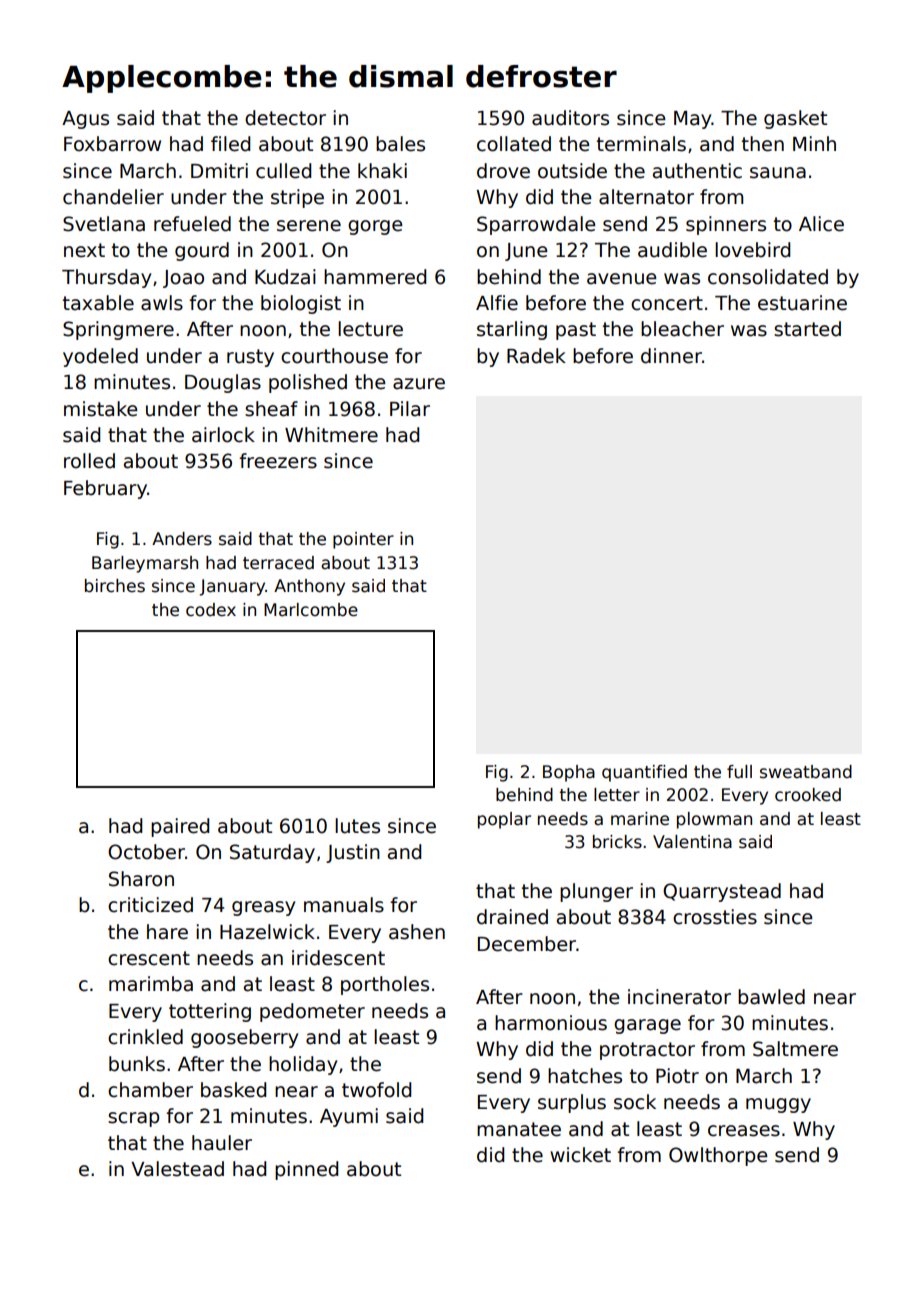 Image resolution: width=924 pixels, height=1311 pixels. Describe the element at coordinates (376, 1090) in the image. I see `twofold` at that location.
